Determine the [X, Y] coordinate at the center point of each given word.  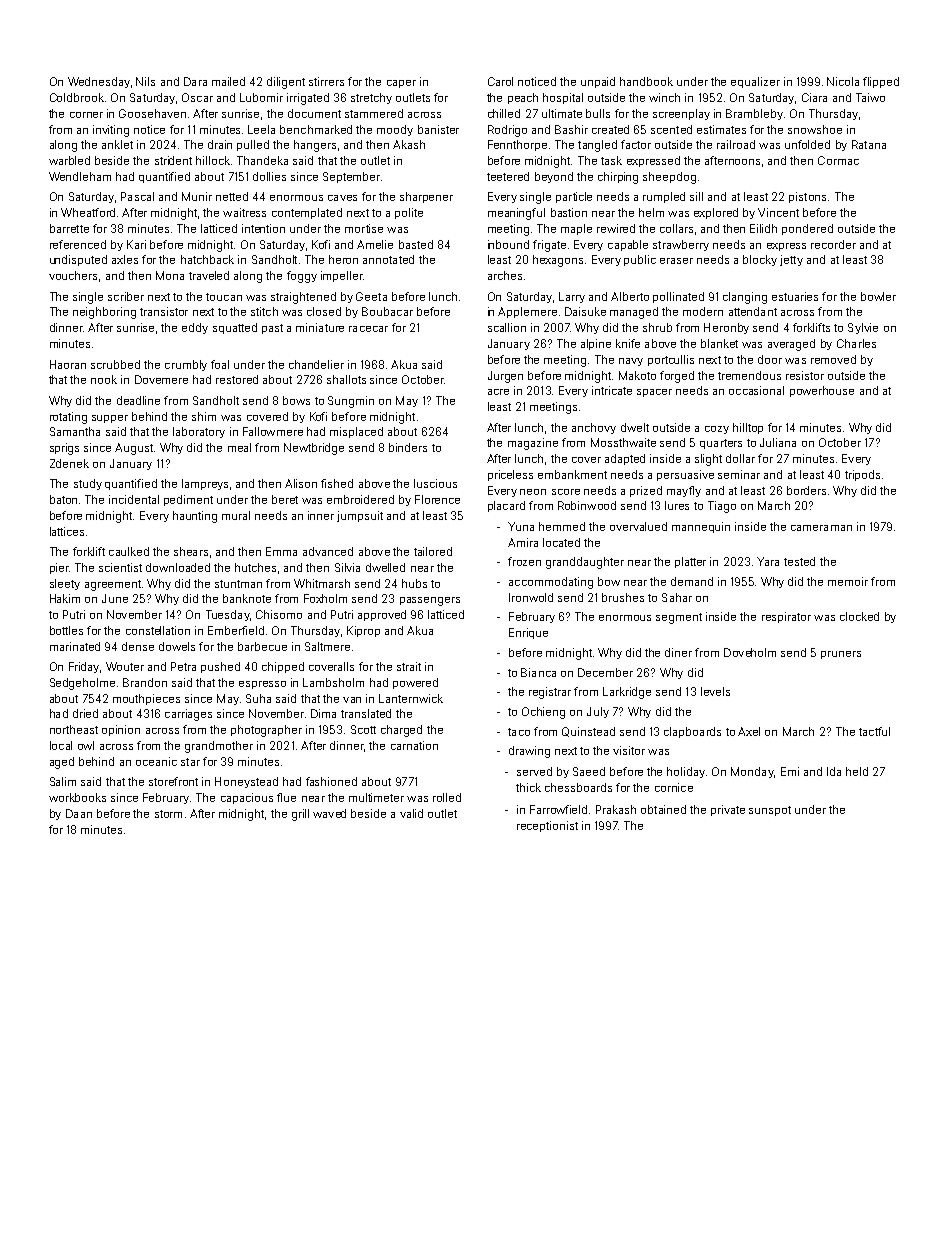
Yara [768, 561]
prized [646, 491]
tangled [597, 146]
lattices [67, 531]
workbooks [77, 797]
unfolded [807, 144]
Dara [195, 81]
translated [366, 713]
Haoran [68, 364]
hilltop [748, 428]
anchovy [594, 428]
